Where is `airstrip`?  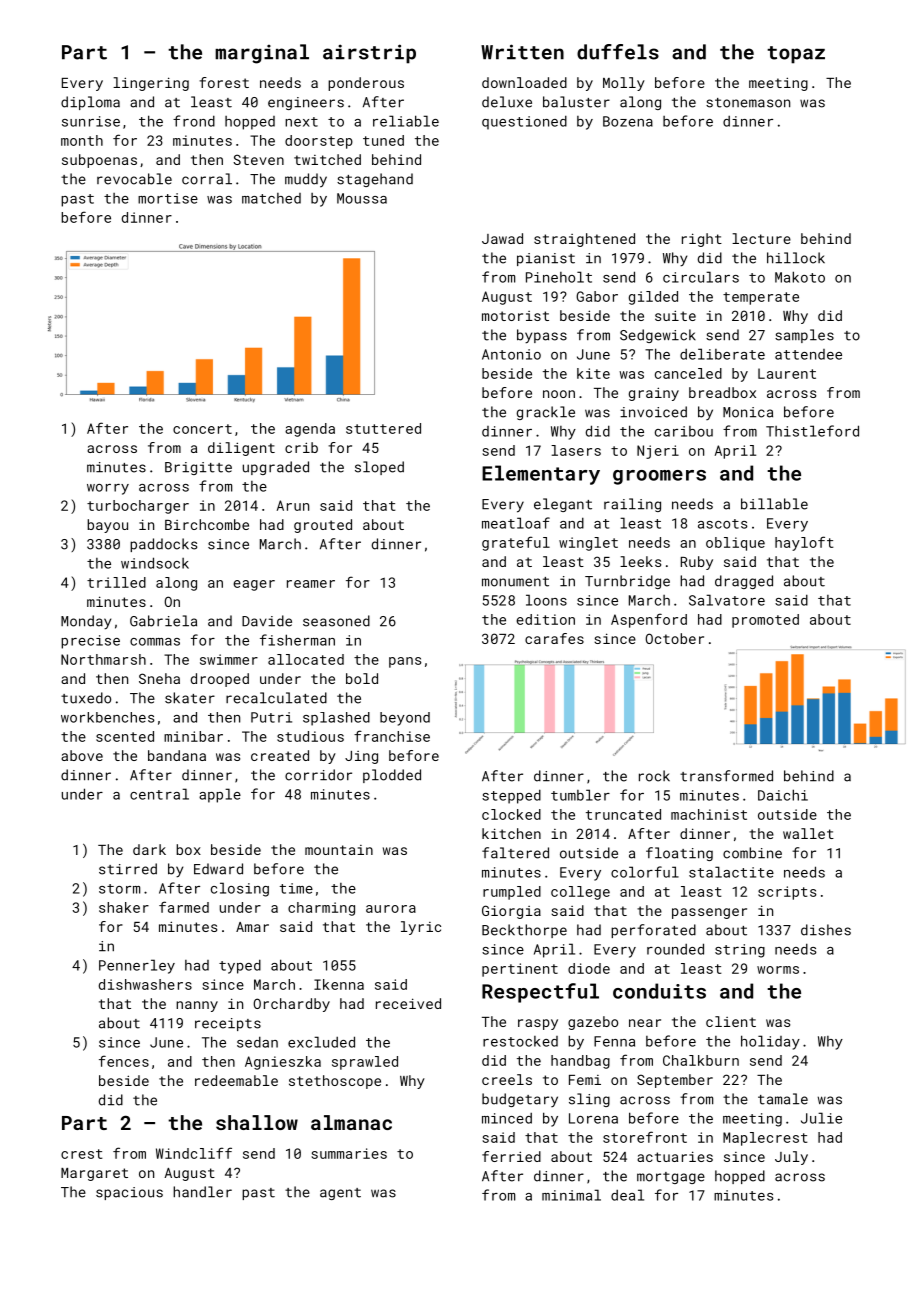
airstrip is located at coordinates (369, 54).
